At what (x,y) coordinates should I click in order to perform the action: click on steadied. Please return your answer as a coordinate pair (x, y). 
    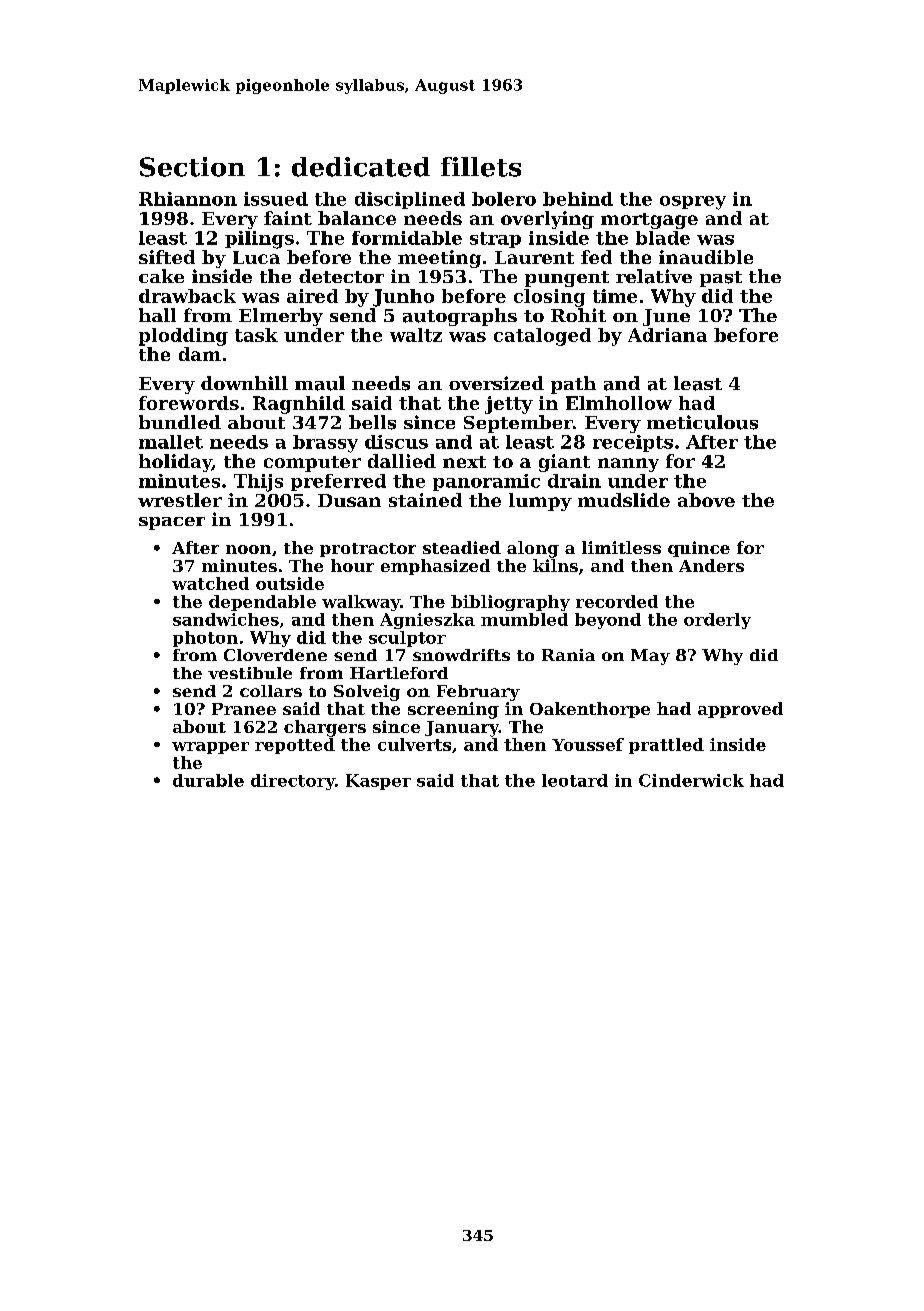
    Looking at the image, I should click on (462, 547).
